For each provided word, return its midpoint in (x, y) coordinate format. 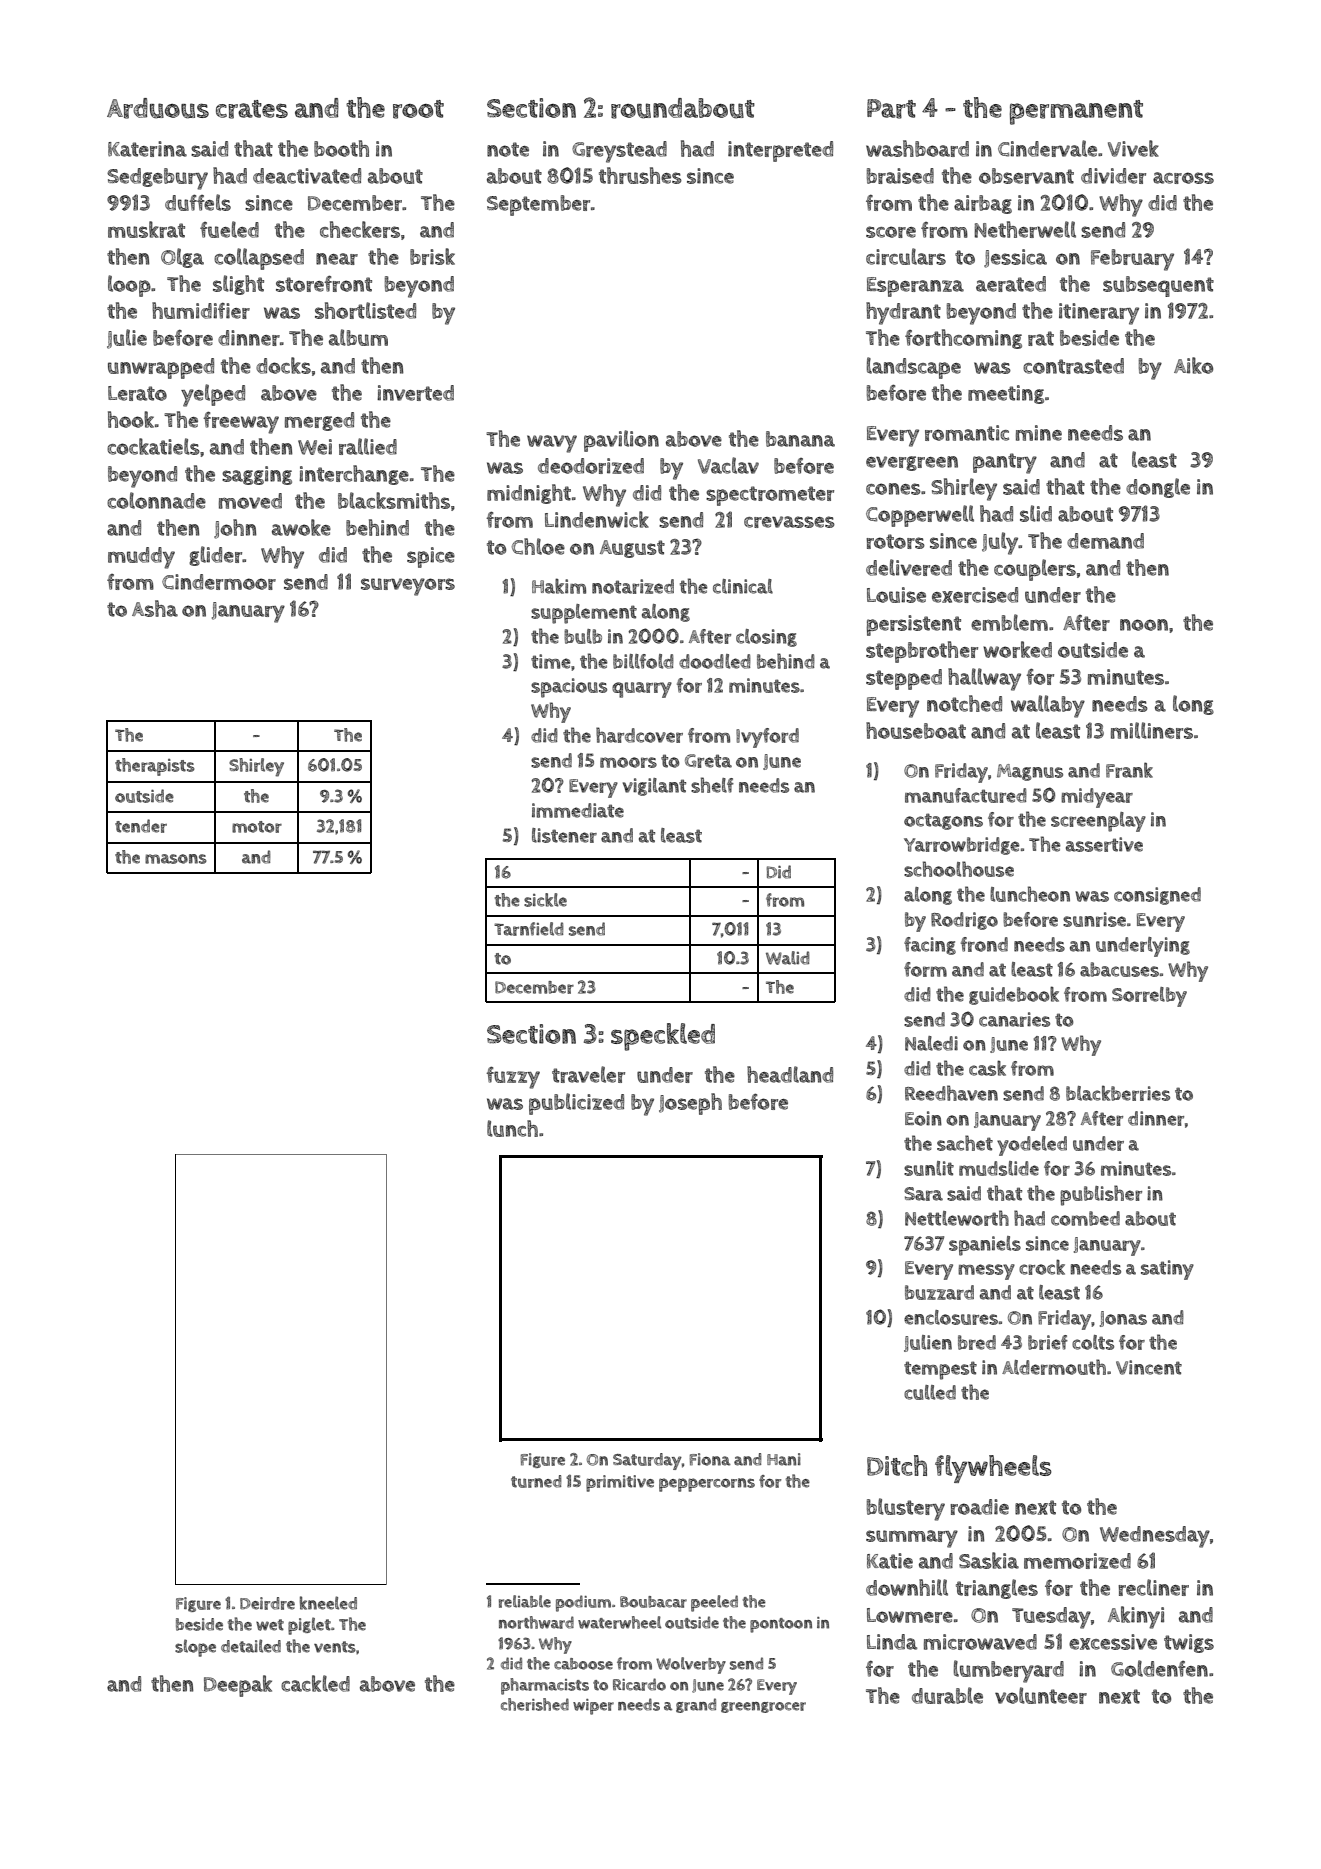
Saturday (647, 1461)
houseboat (916, 730)
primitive (620, 1483)
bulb (583, 636)
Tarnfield (529, 929)
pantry (1005, 463)
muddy (141, 558)
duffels (198, 202)
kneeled (328, 1603)
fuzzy (513, 1078)
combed (1085, 1218)
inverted (415, 393)
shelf (712, 785)
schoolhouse (959, 869)
